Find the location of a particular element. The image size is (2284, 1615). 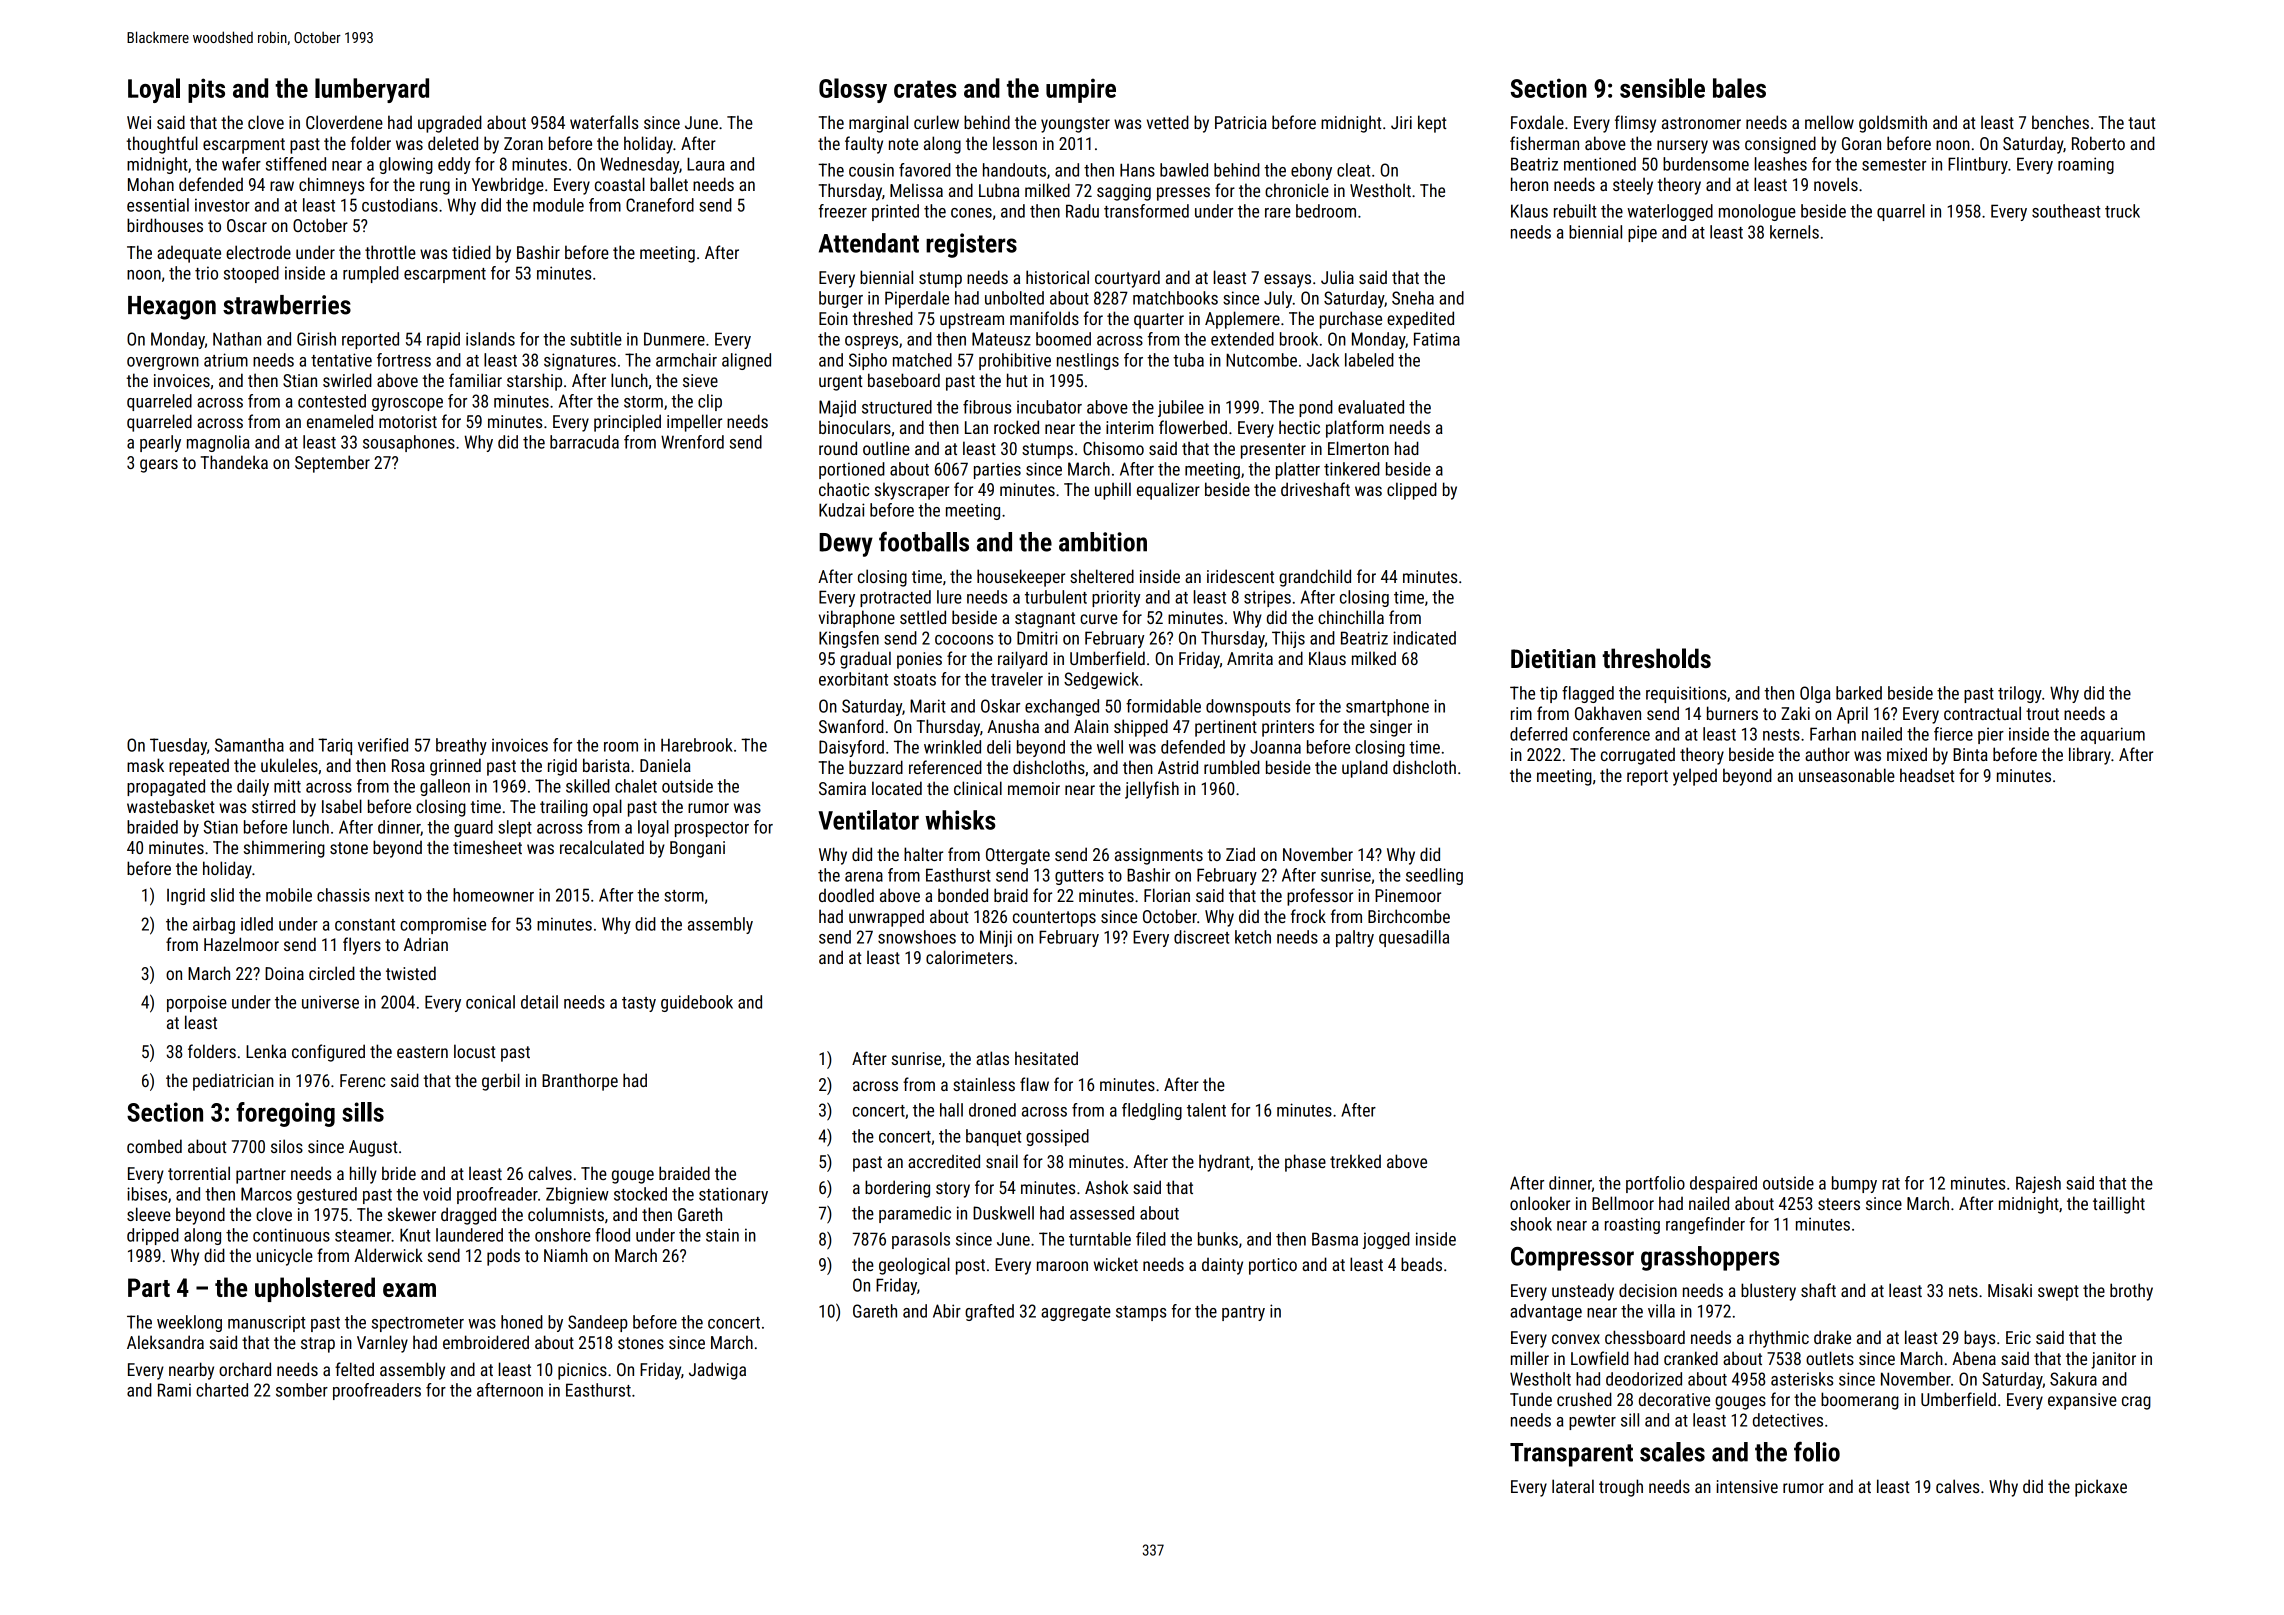

flood is located at coordinates (612, 1235).
